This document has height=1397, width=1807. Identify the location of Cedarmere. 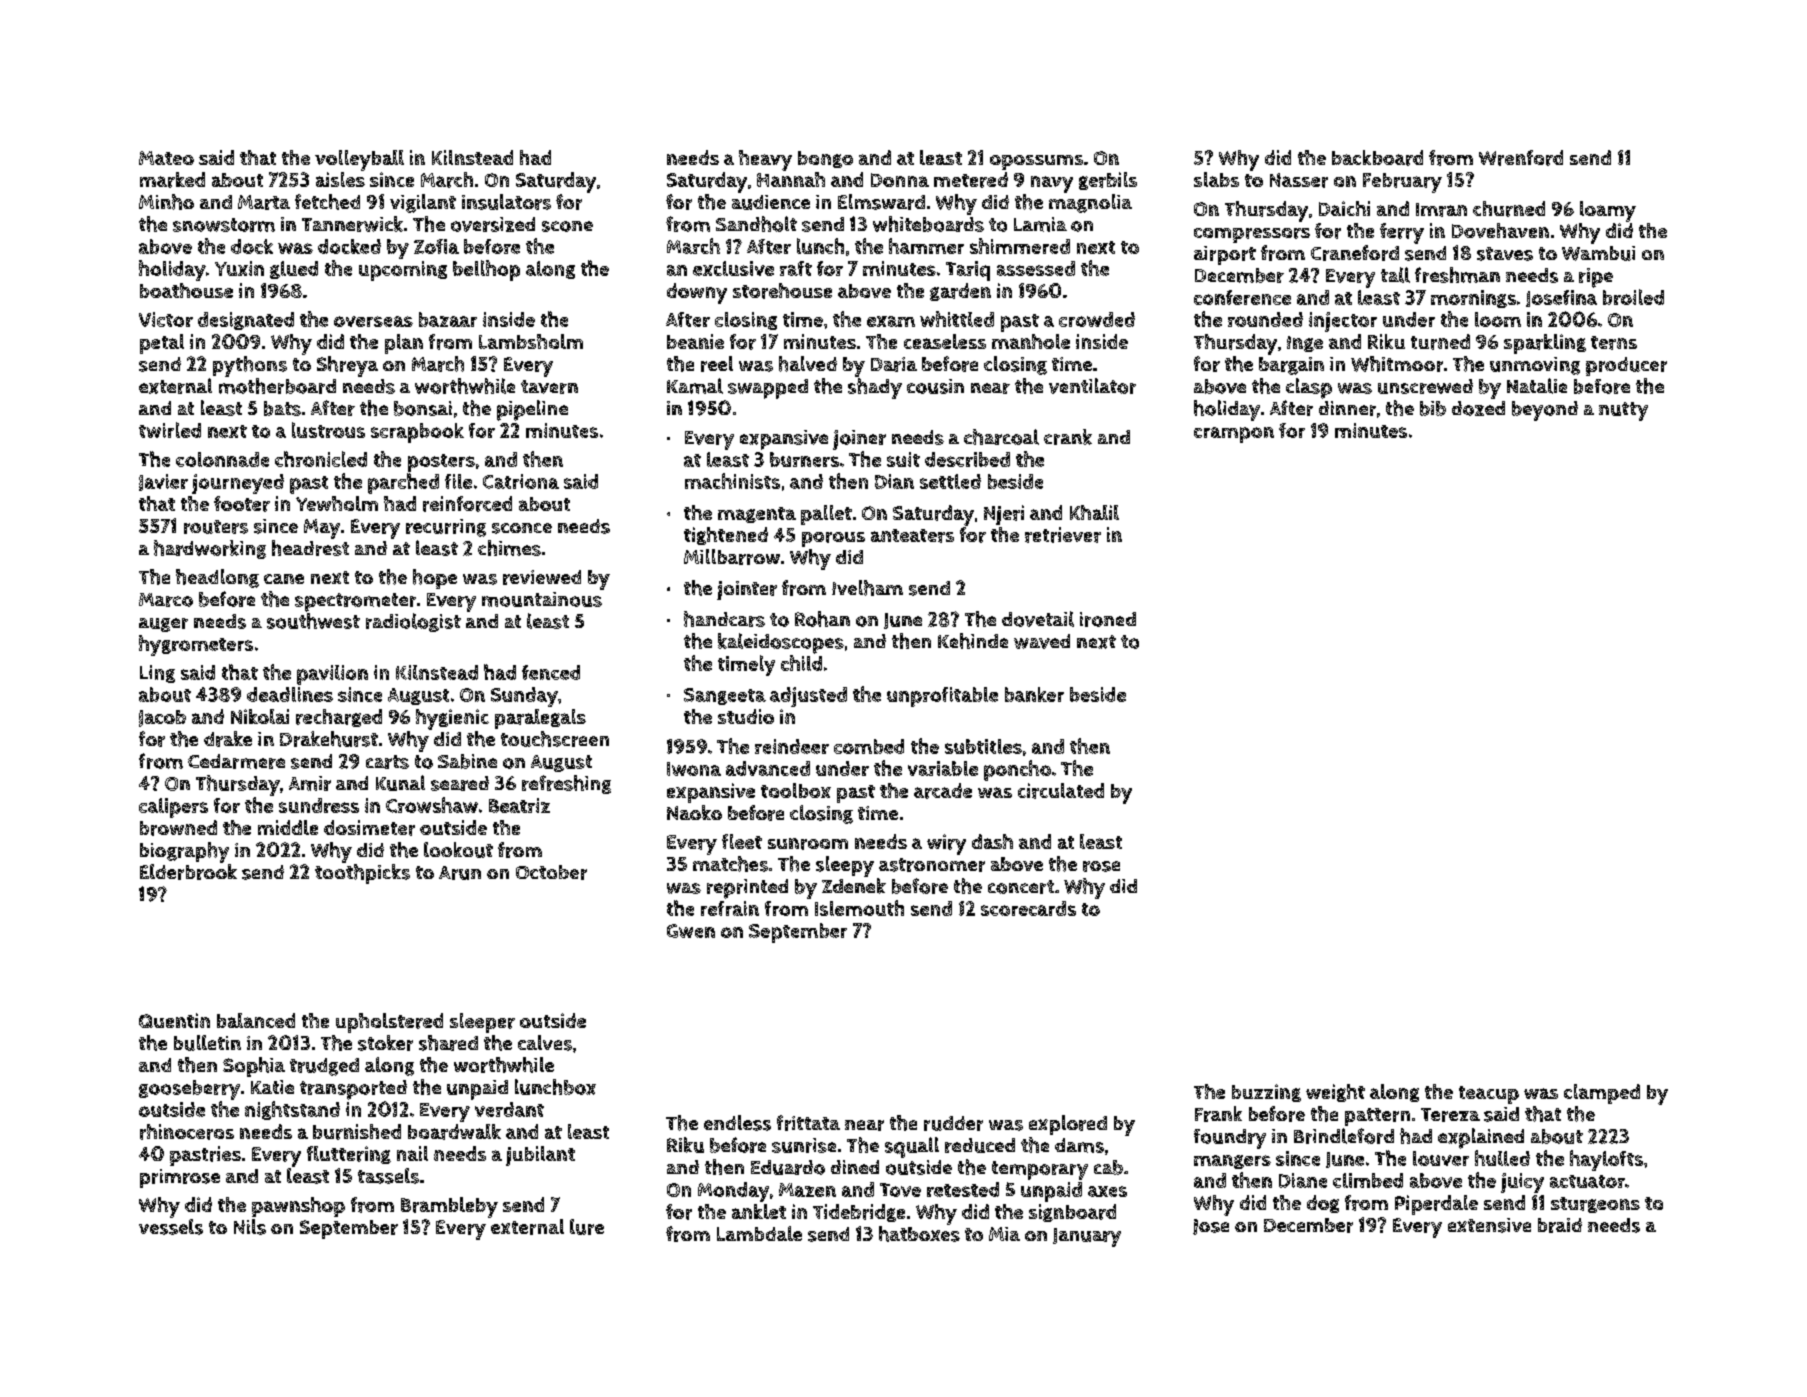
(236, 761).
